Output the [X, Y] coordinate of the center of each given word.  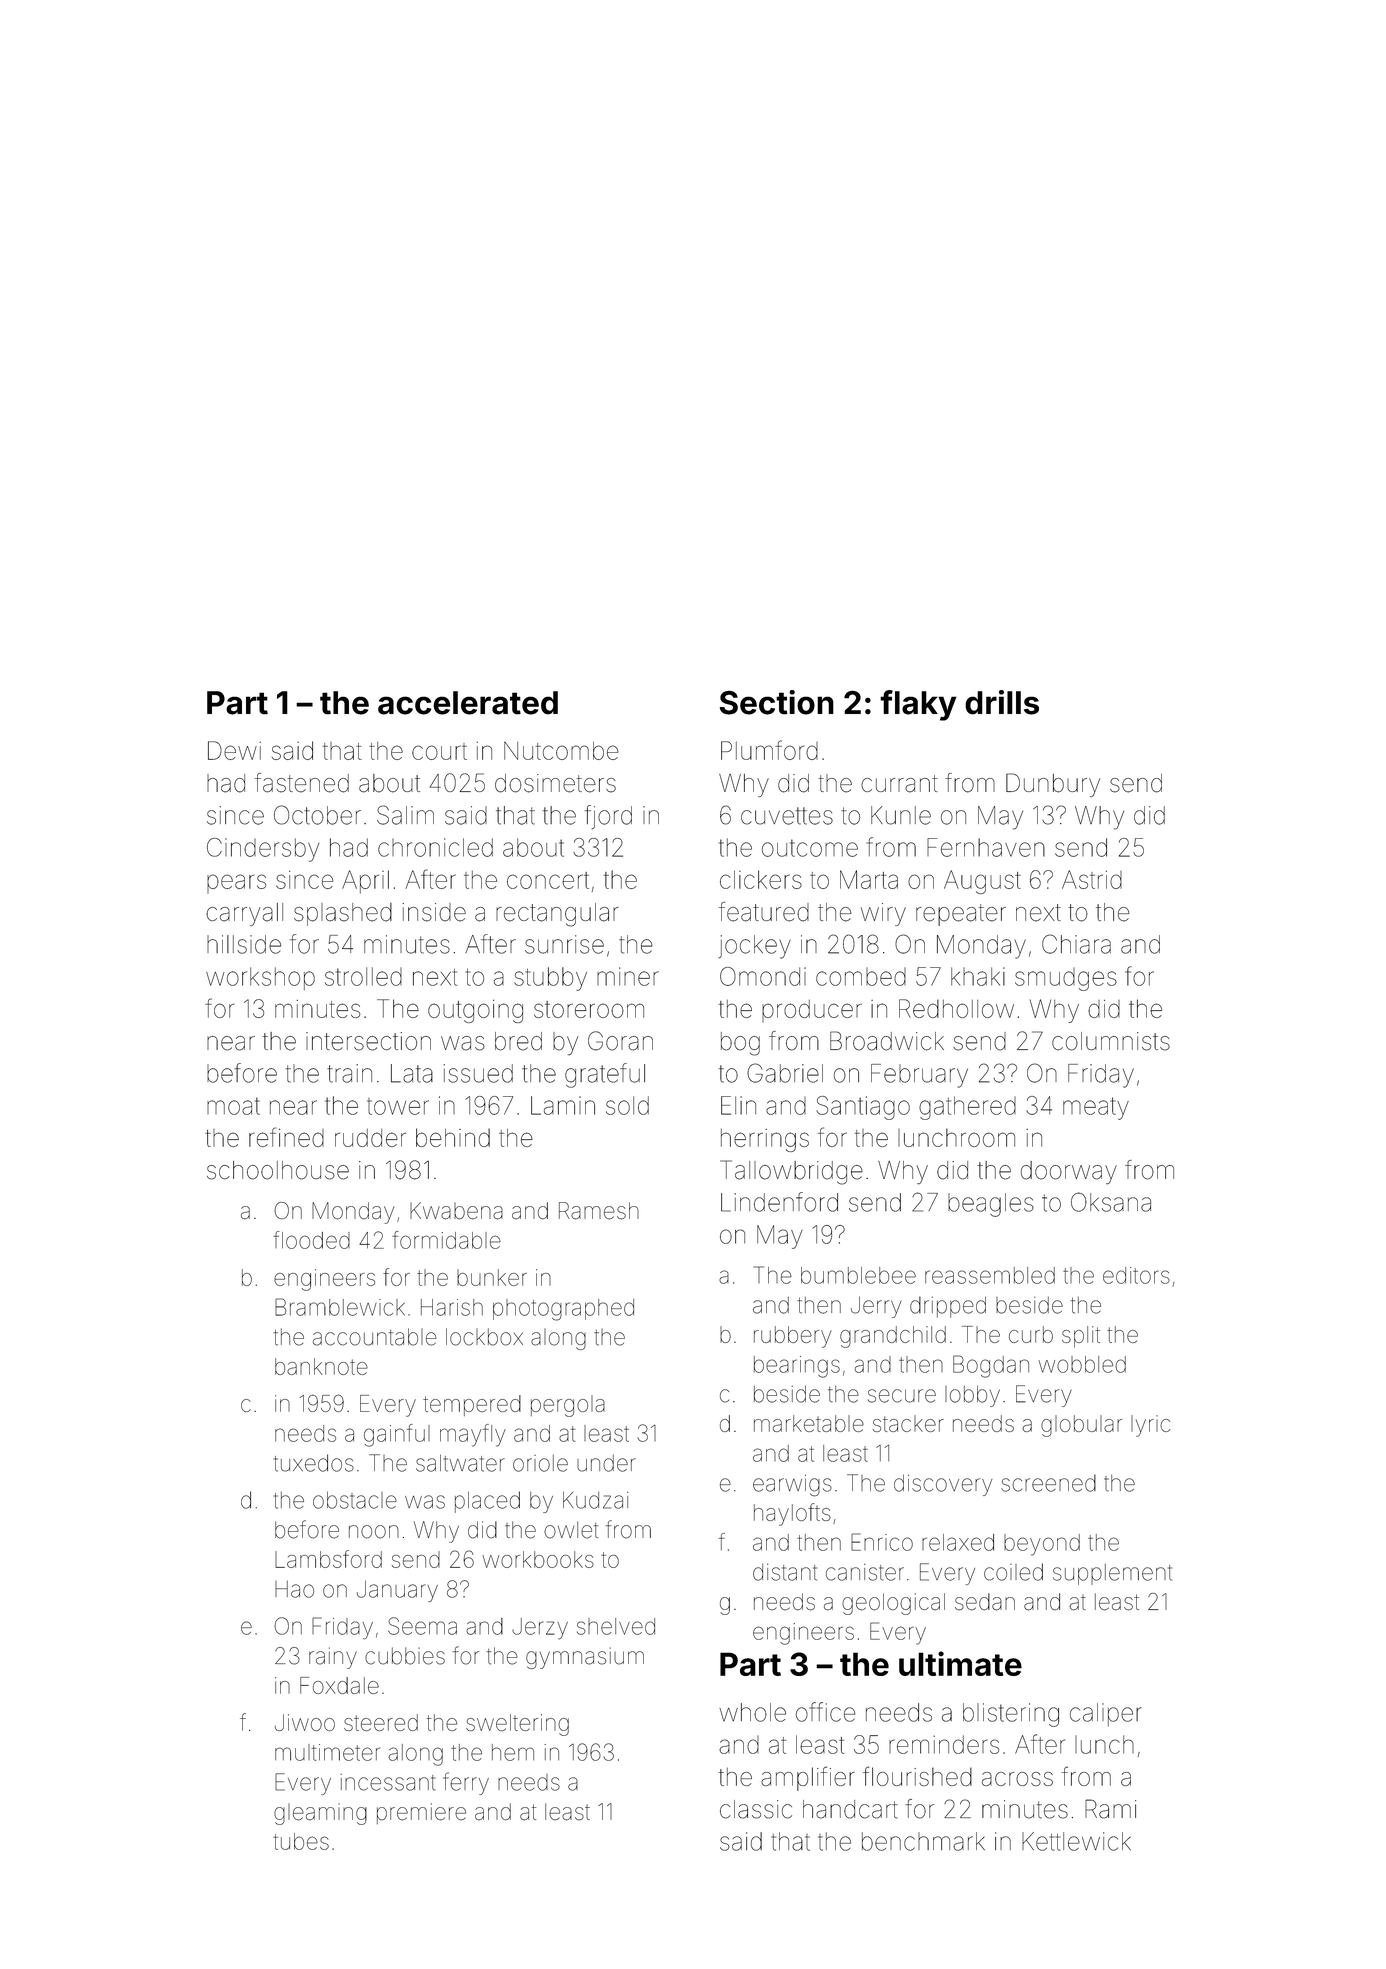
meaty [1096, 1108]
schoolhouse [278, 1170]
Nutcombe [561, 750]
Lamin [563, 1105]
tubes [301, 1841]
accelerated [468, 703]
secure [902, 1396]
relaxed [958, 1542]
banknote [321, 1366]
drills [1002, 702]
